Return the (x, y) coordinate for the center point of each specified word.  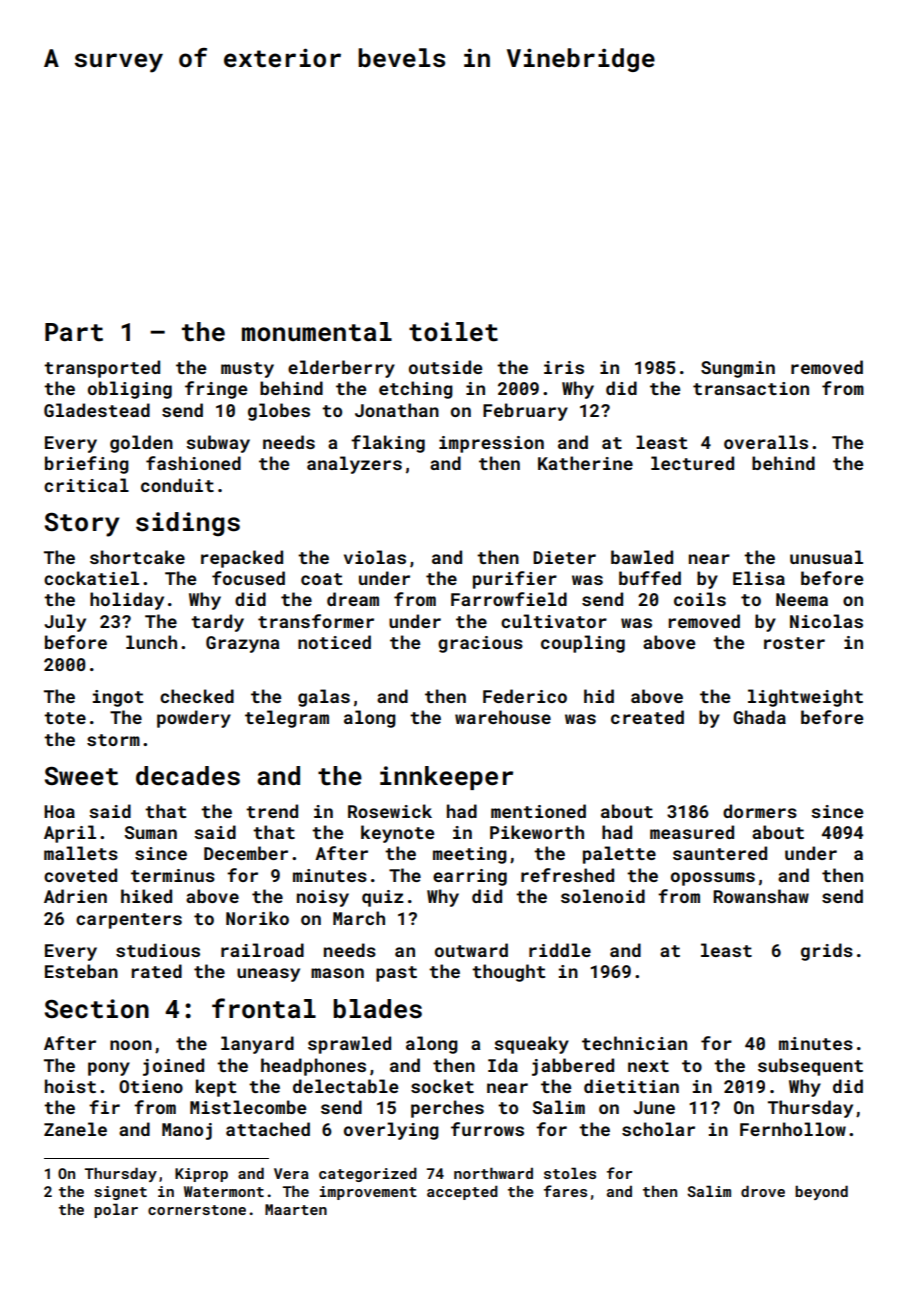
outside (445, 367)
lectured (692, 463)
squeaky (531, 1045)
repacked (242, 559)
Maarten (296, 1209)
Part (74, 332)
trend (272, 811)
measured (692, 832)
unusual (826, 557)
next (648, 1066)
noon (131, 1045)
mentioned (538, 811)
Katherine (585, 463)
